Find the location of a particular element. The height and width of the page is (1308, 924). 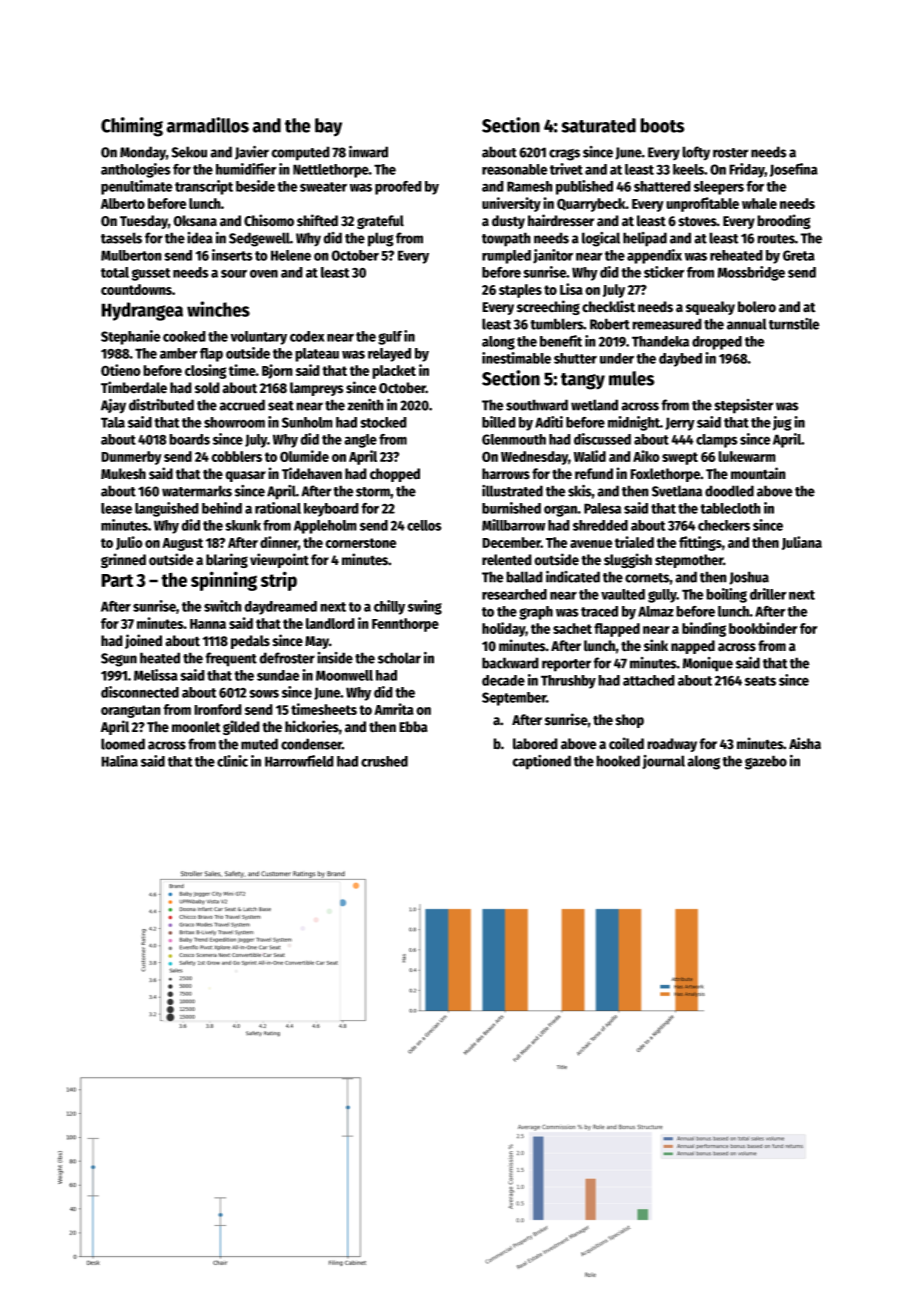

proofed is located at coordinates (398, 188).
